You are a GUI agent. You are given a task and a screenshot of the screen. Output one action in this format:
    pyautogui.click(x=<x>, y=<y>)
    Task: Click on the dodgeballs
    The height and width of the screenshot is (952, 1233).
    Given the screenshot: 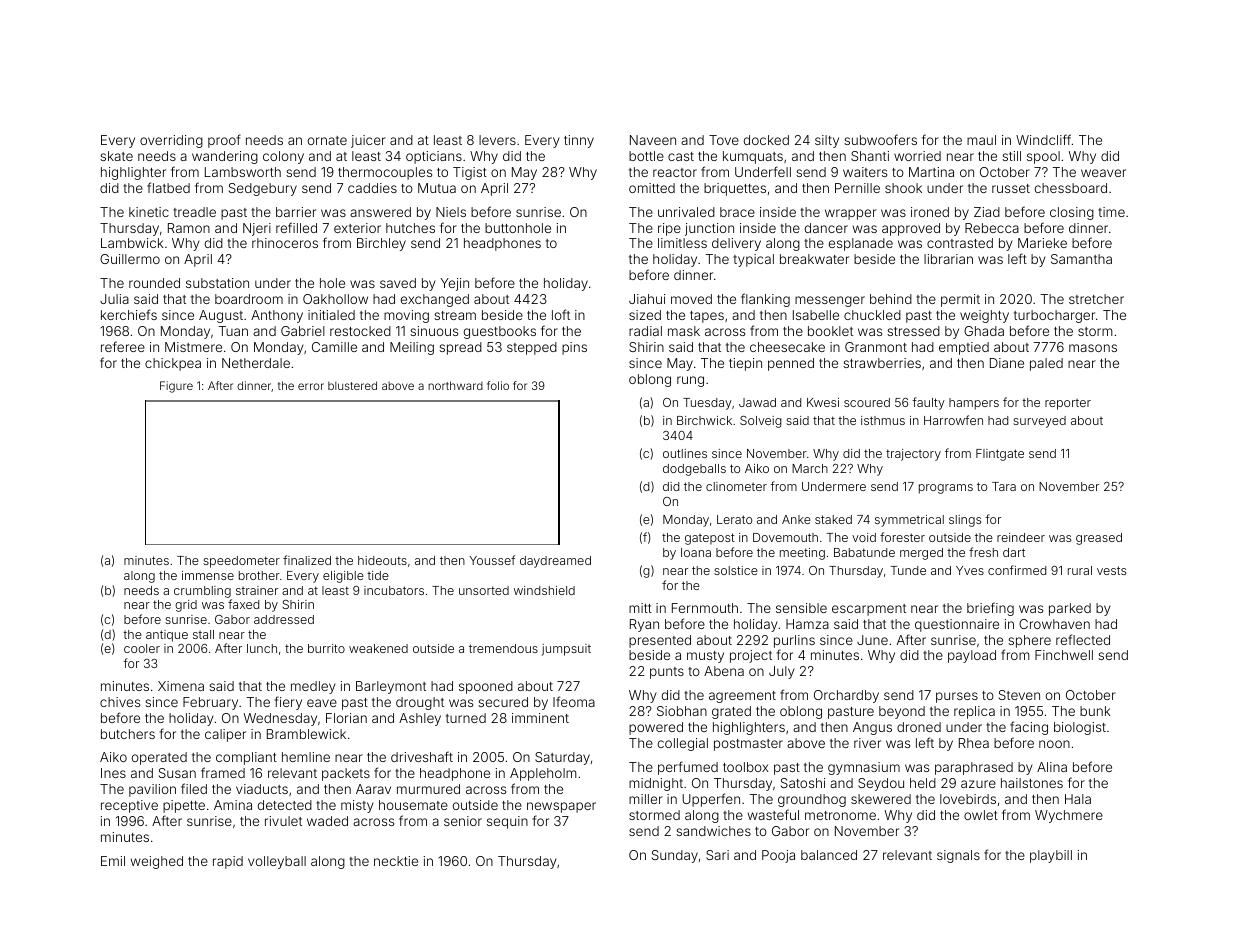 What is the action you would take?
    pyautogui.click(x=694, y=470)
